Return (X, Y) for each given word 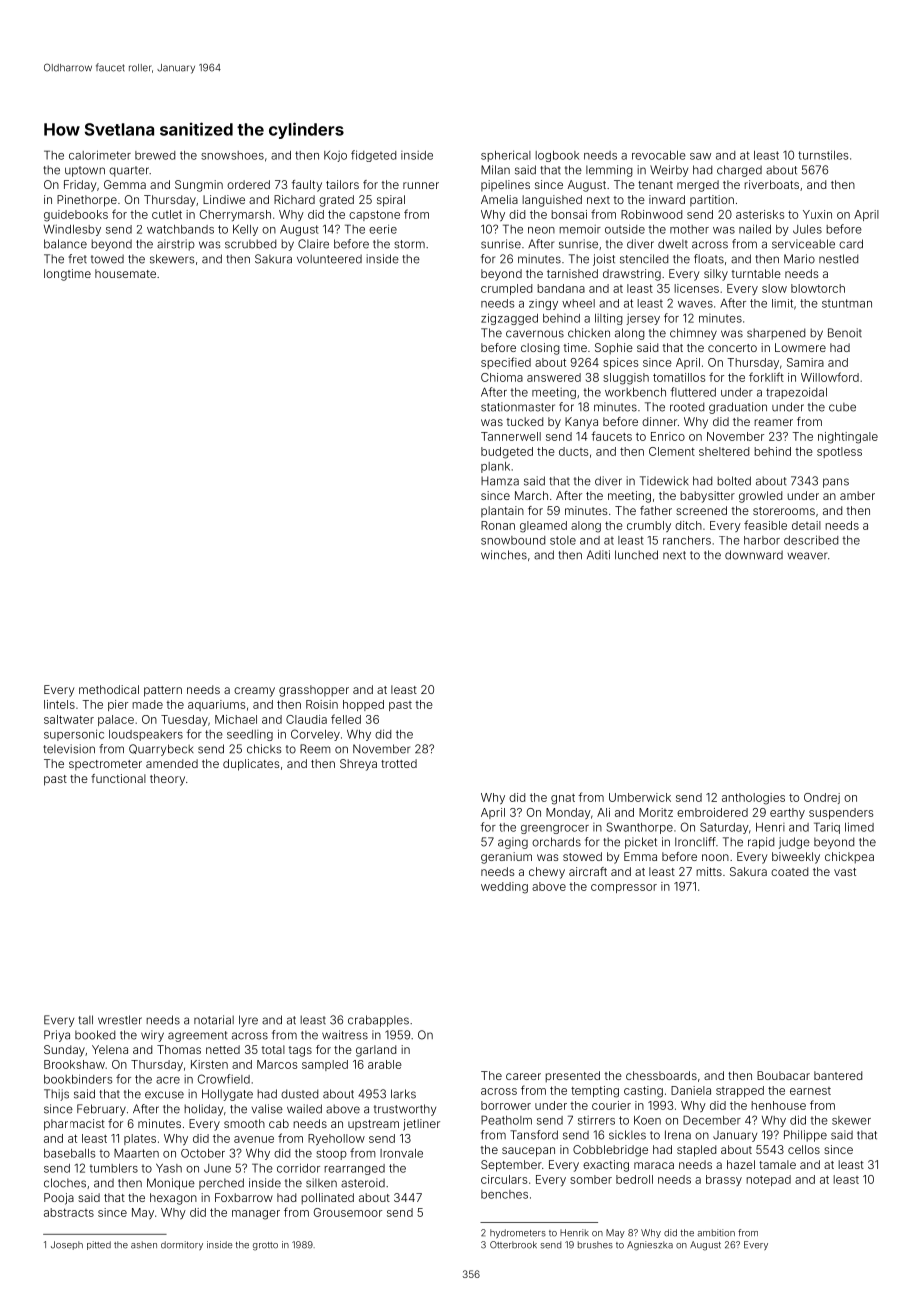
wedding (504, 888)
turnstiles (823, 155)
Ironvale (401, 1153)
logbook (557, 156)
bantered (838, 1075)
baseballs (70, 1153)
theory (167, 780)
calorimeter (100, 155)
